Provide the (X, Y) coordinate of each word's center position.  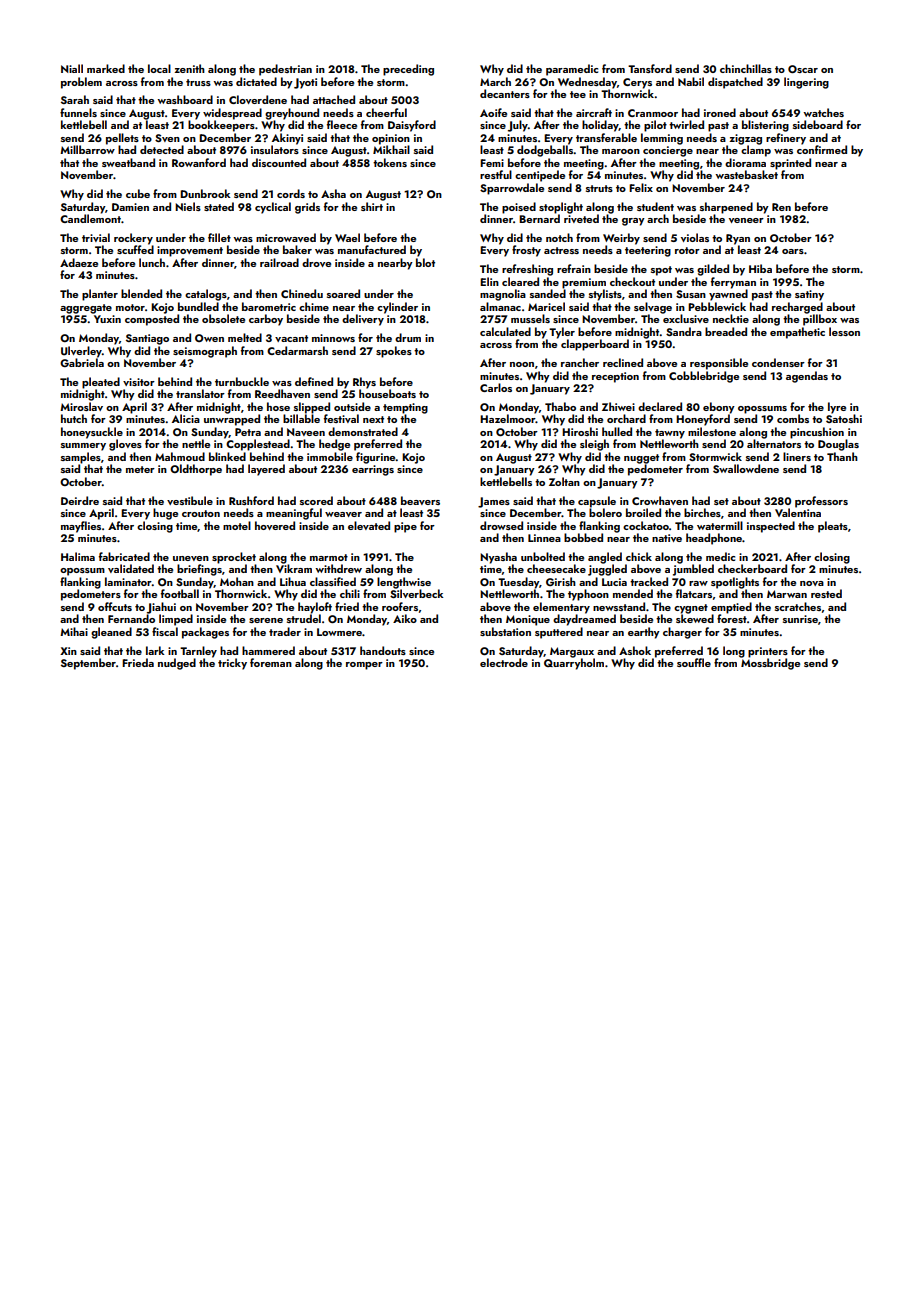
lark (155, 650)
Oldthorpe (196, 470)
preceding (408, 70)
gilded (713, 270)
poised (519, 208)
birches (702, 512)
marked (106, 68)
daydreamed (584, 620)
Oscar (803, 69)
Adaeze (79, 262)
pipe (405, 527)
